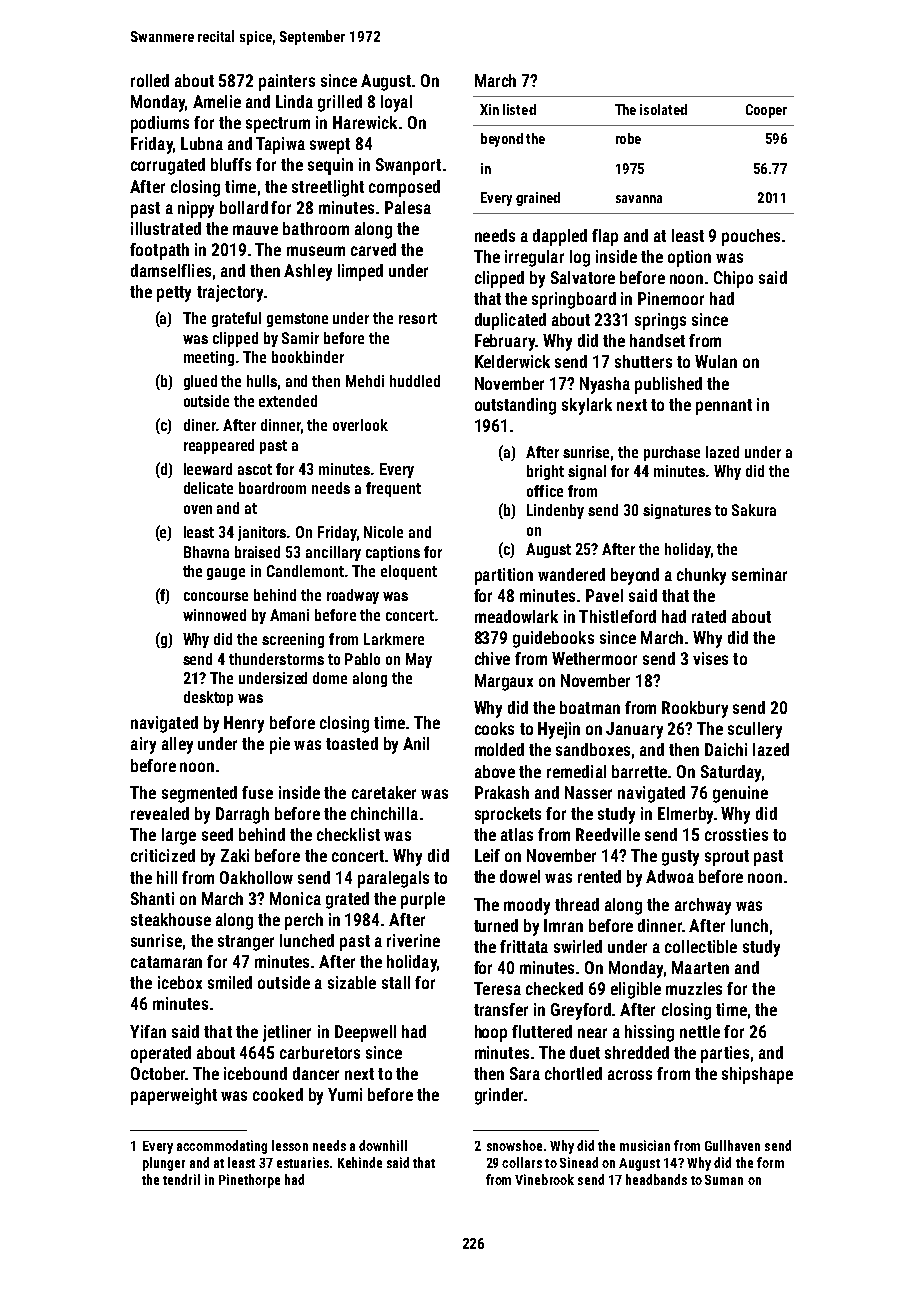 The height and width of the page is (1314, 924). I want to click on bluffs, so click(231, 164).
